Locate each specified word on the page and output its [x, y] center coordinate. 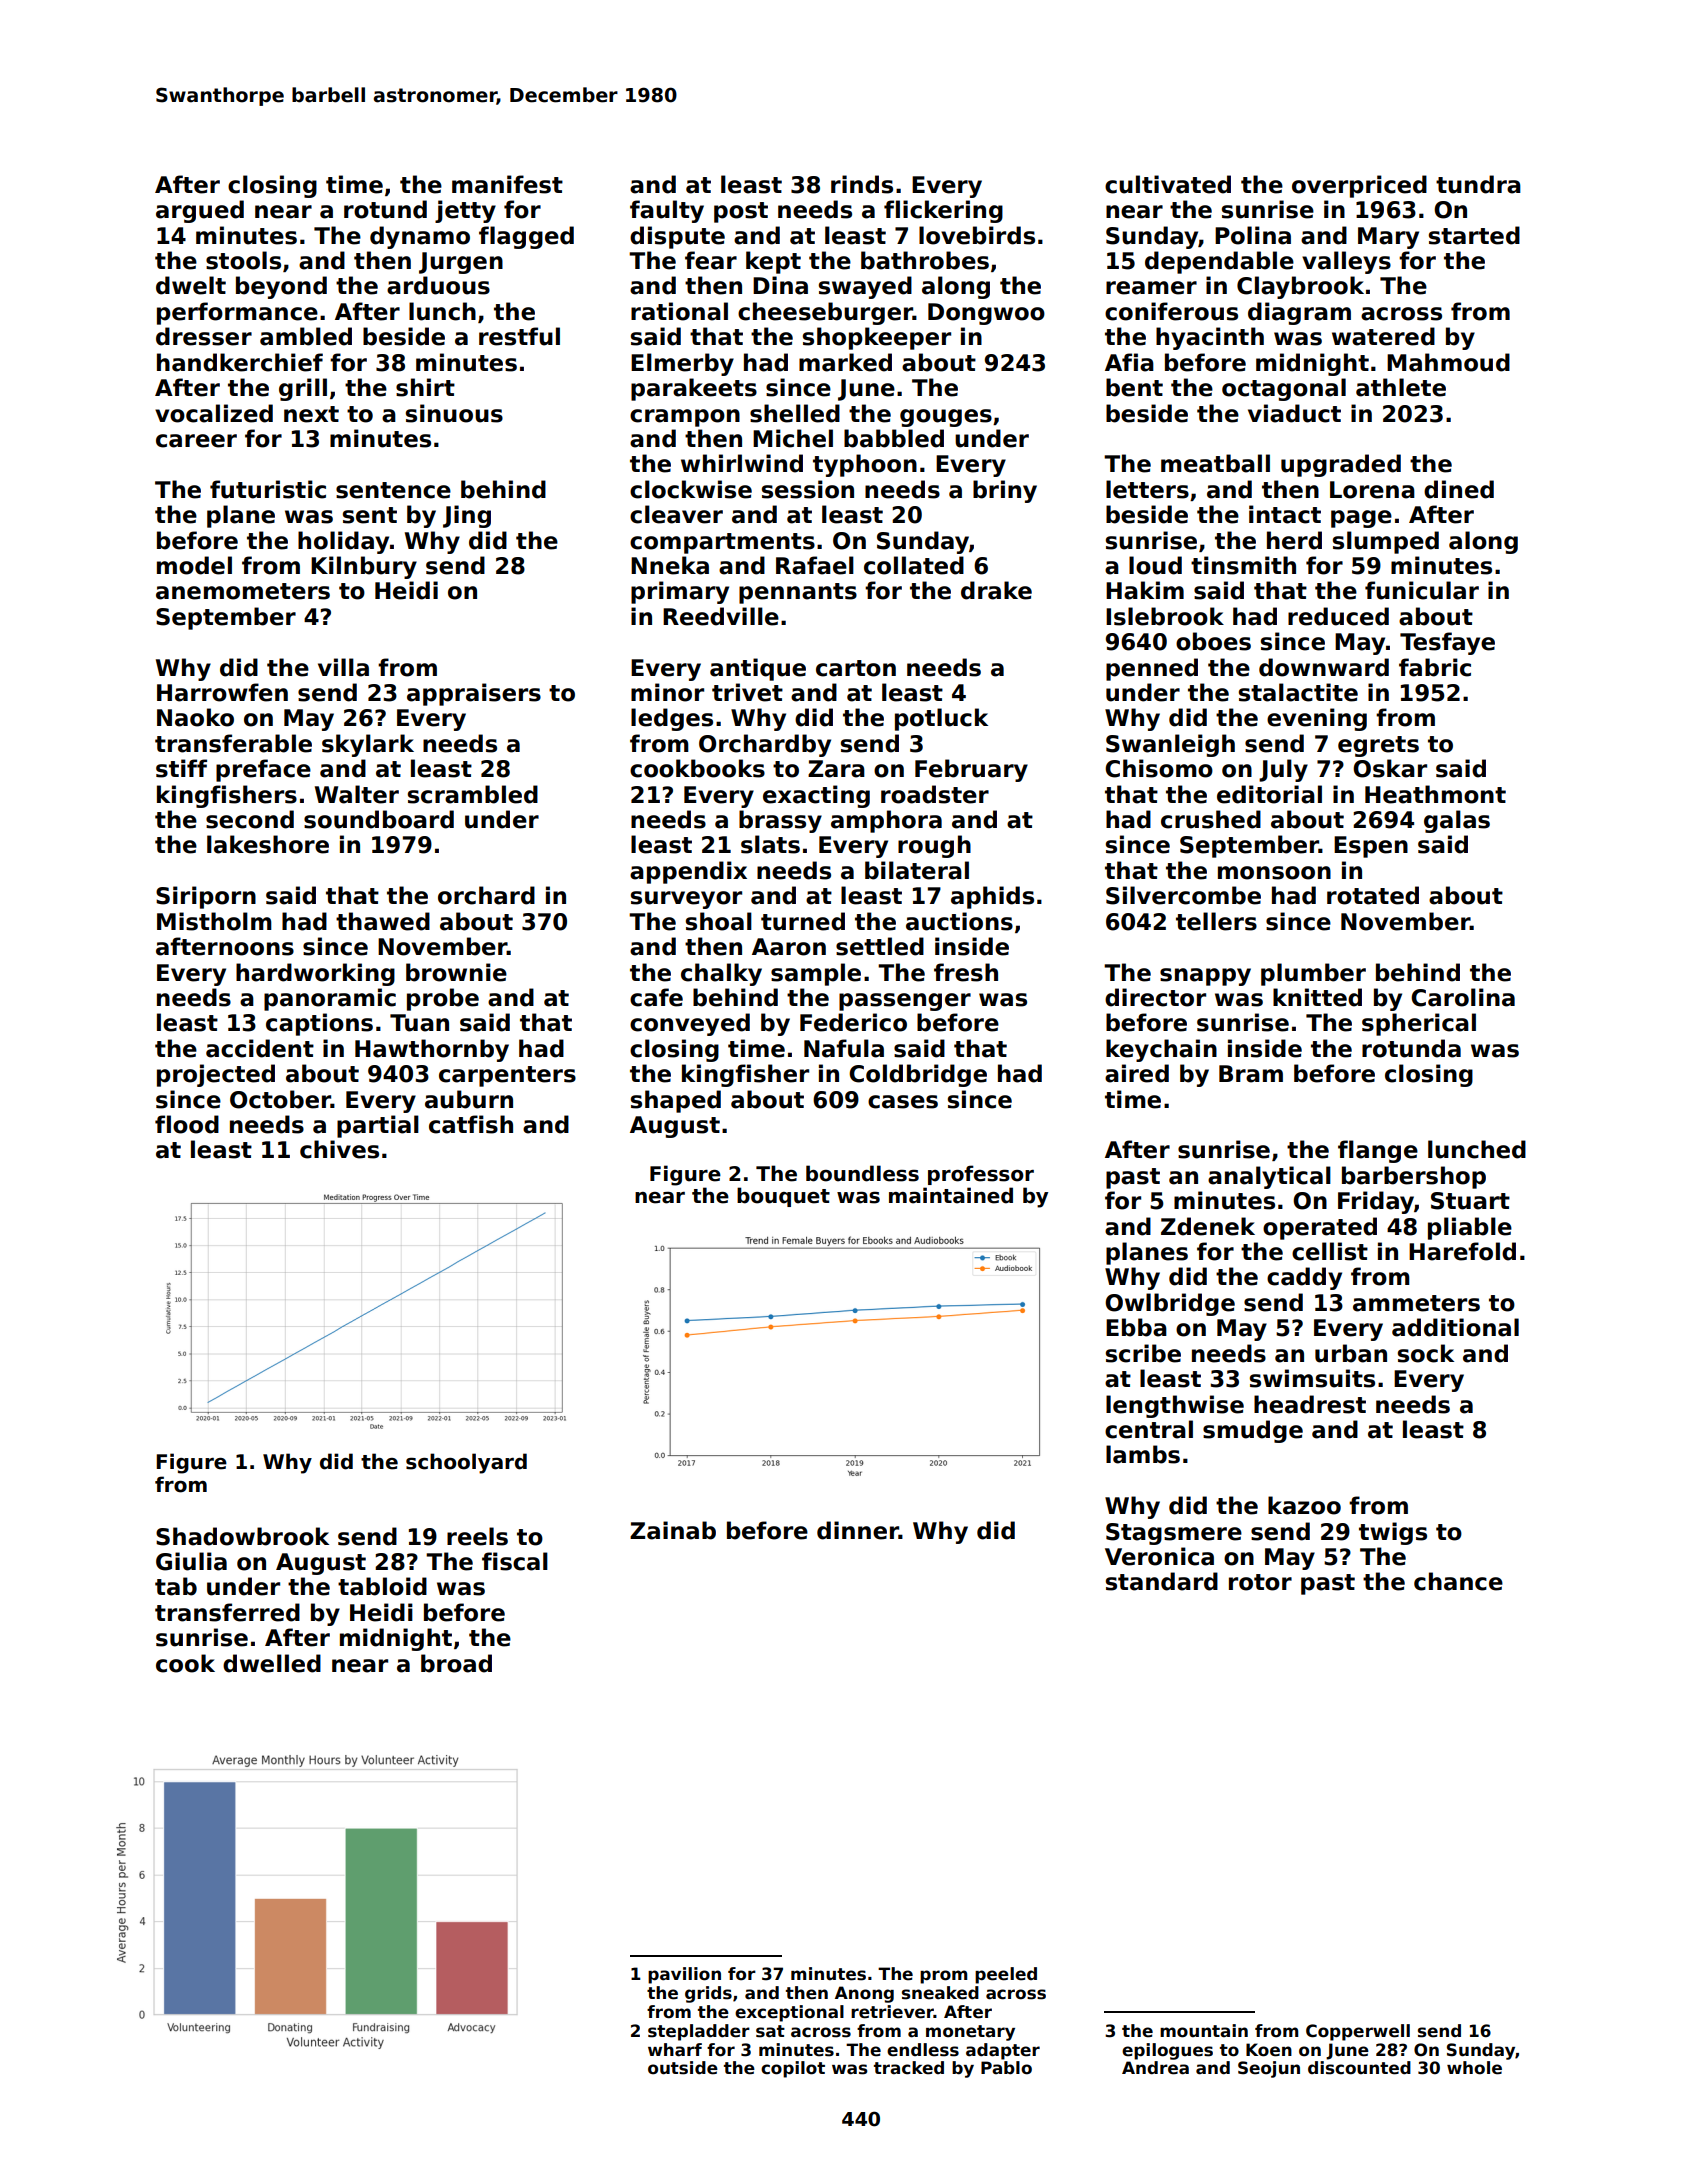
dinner [858, 1530]
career [196, 441]
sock [1426, 1353]
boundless [862, 1173]
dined [1459, 489]
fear [711, 260]
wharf [675, 2050]
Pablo [1006, 2068]
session [808, 489]
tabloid [382, 1586]
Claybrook [1300, 287]
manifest [507, 184]
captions [319, 1024]
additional [1455, 1327]
